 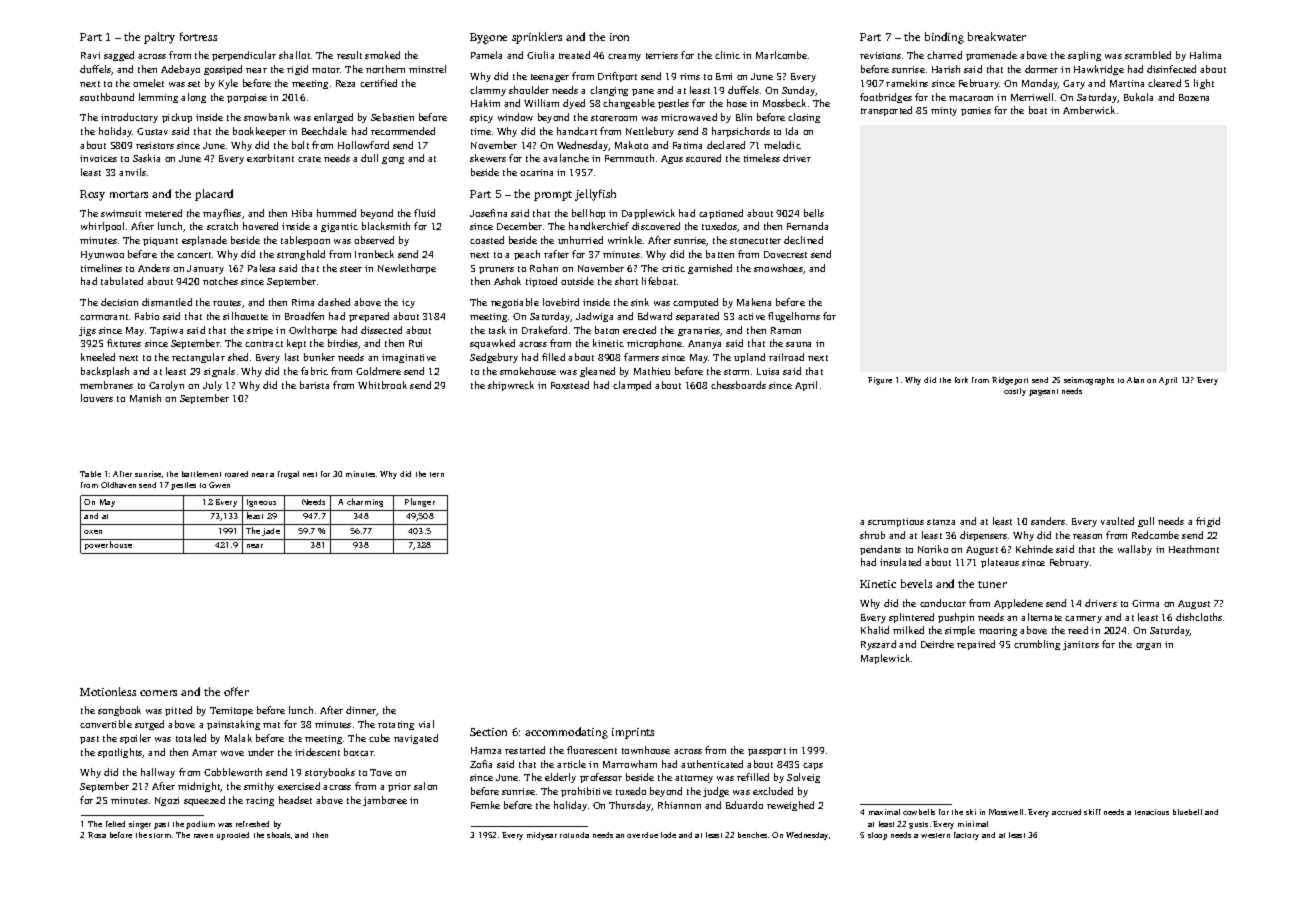 I want to click on tenacious, so click(x=1152, y=812).
